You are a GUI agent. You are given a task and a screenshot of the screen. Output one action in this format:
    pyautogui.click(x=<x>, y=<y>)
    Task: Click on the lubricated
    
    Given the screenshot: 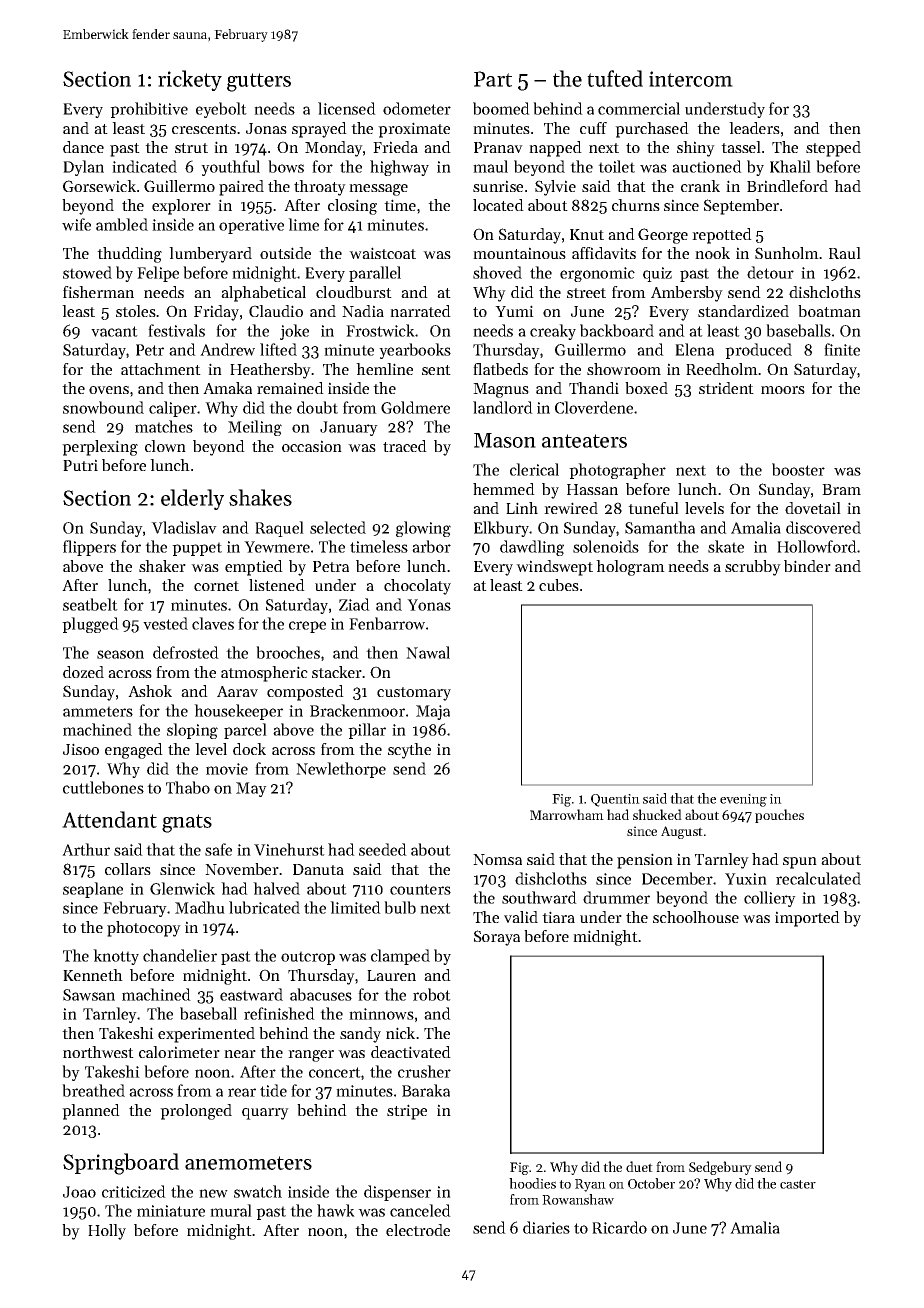 What is the action you would take?
    pyautogui.click(x=264, y=907)
